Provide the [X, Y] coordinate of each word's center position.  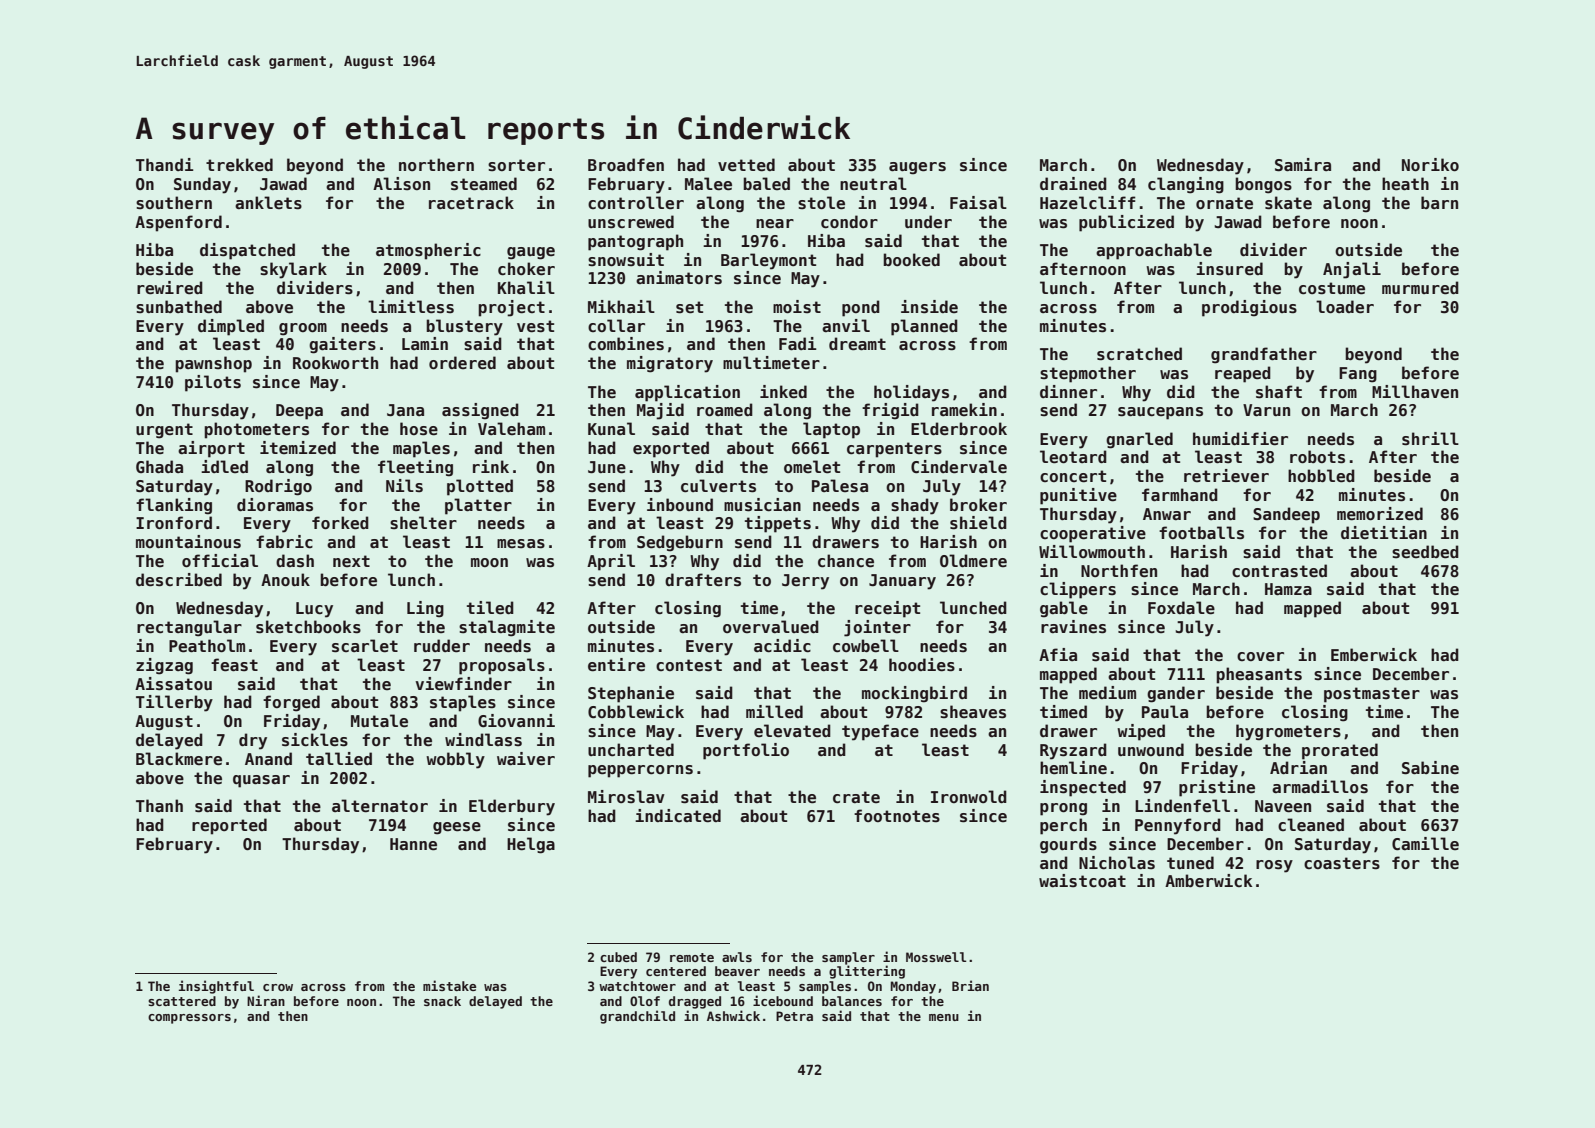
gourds [1068, 845]
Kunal [611, 428]
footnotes [897, 816]
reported [229, 826]
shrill [1430, 439]
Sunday [202, 185]
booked [911, 260]
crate [856, 797]
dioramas [275, 505]
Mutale [379, 721]
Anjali [1352, 270]
